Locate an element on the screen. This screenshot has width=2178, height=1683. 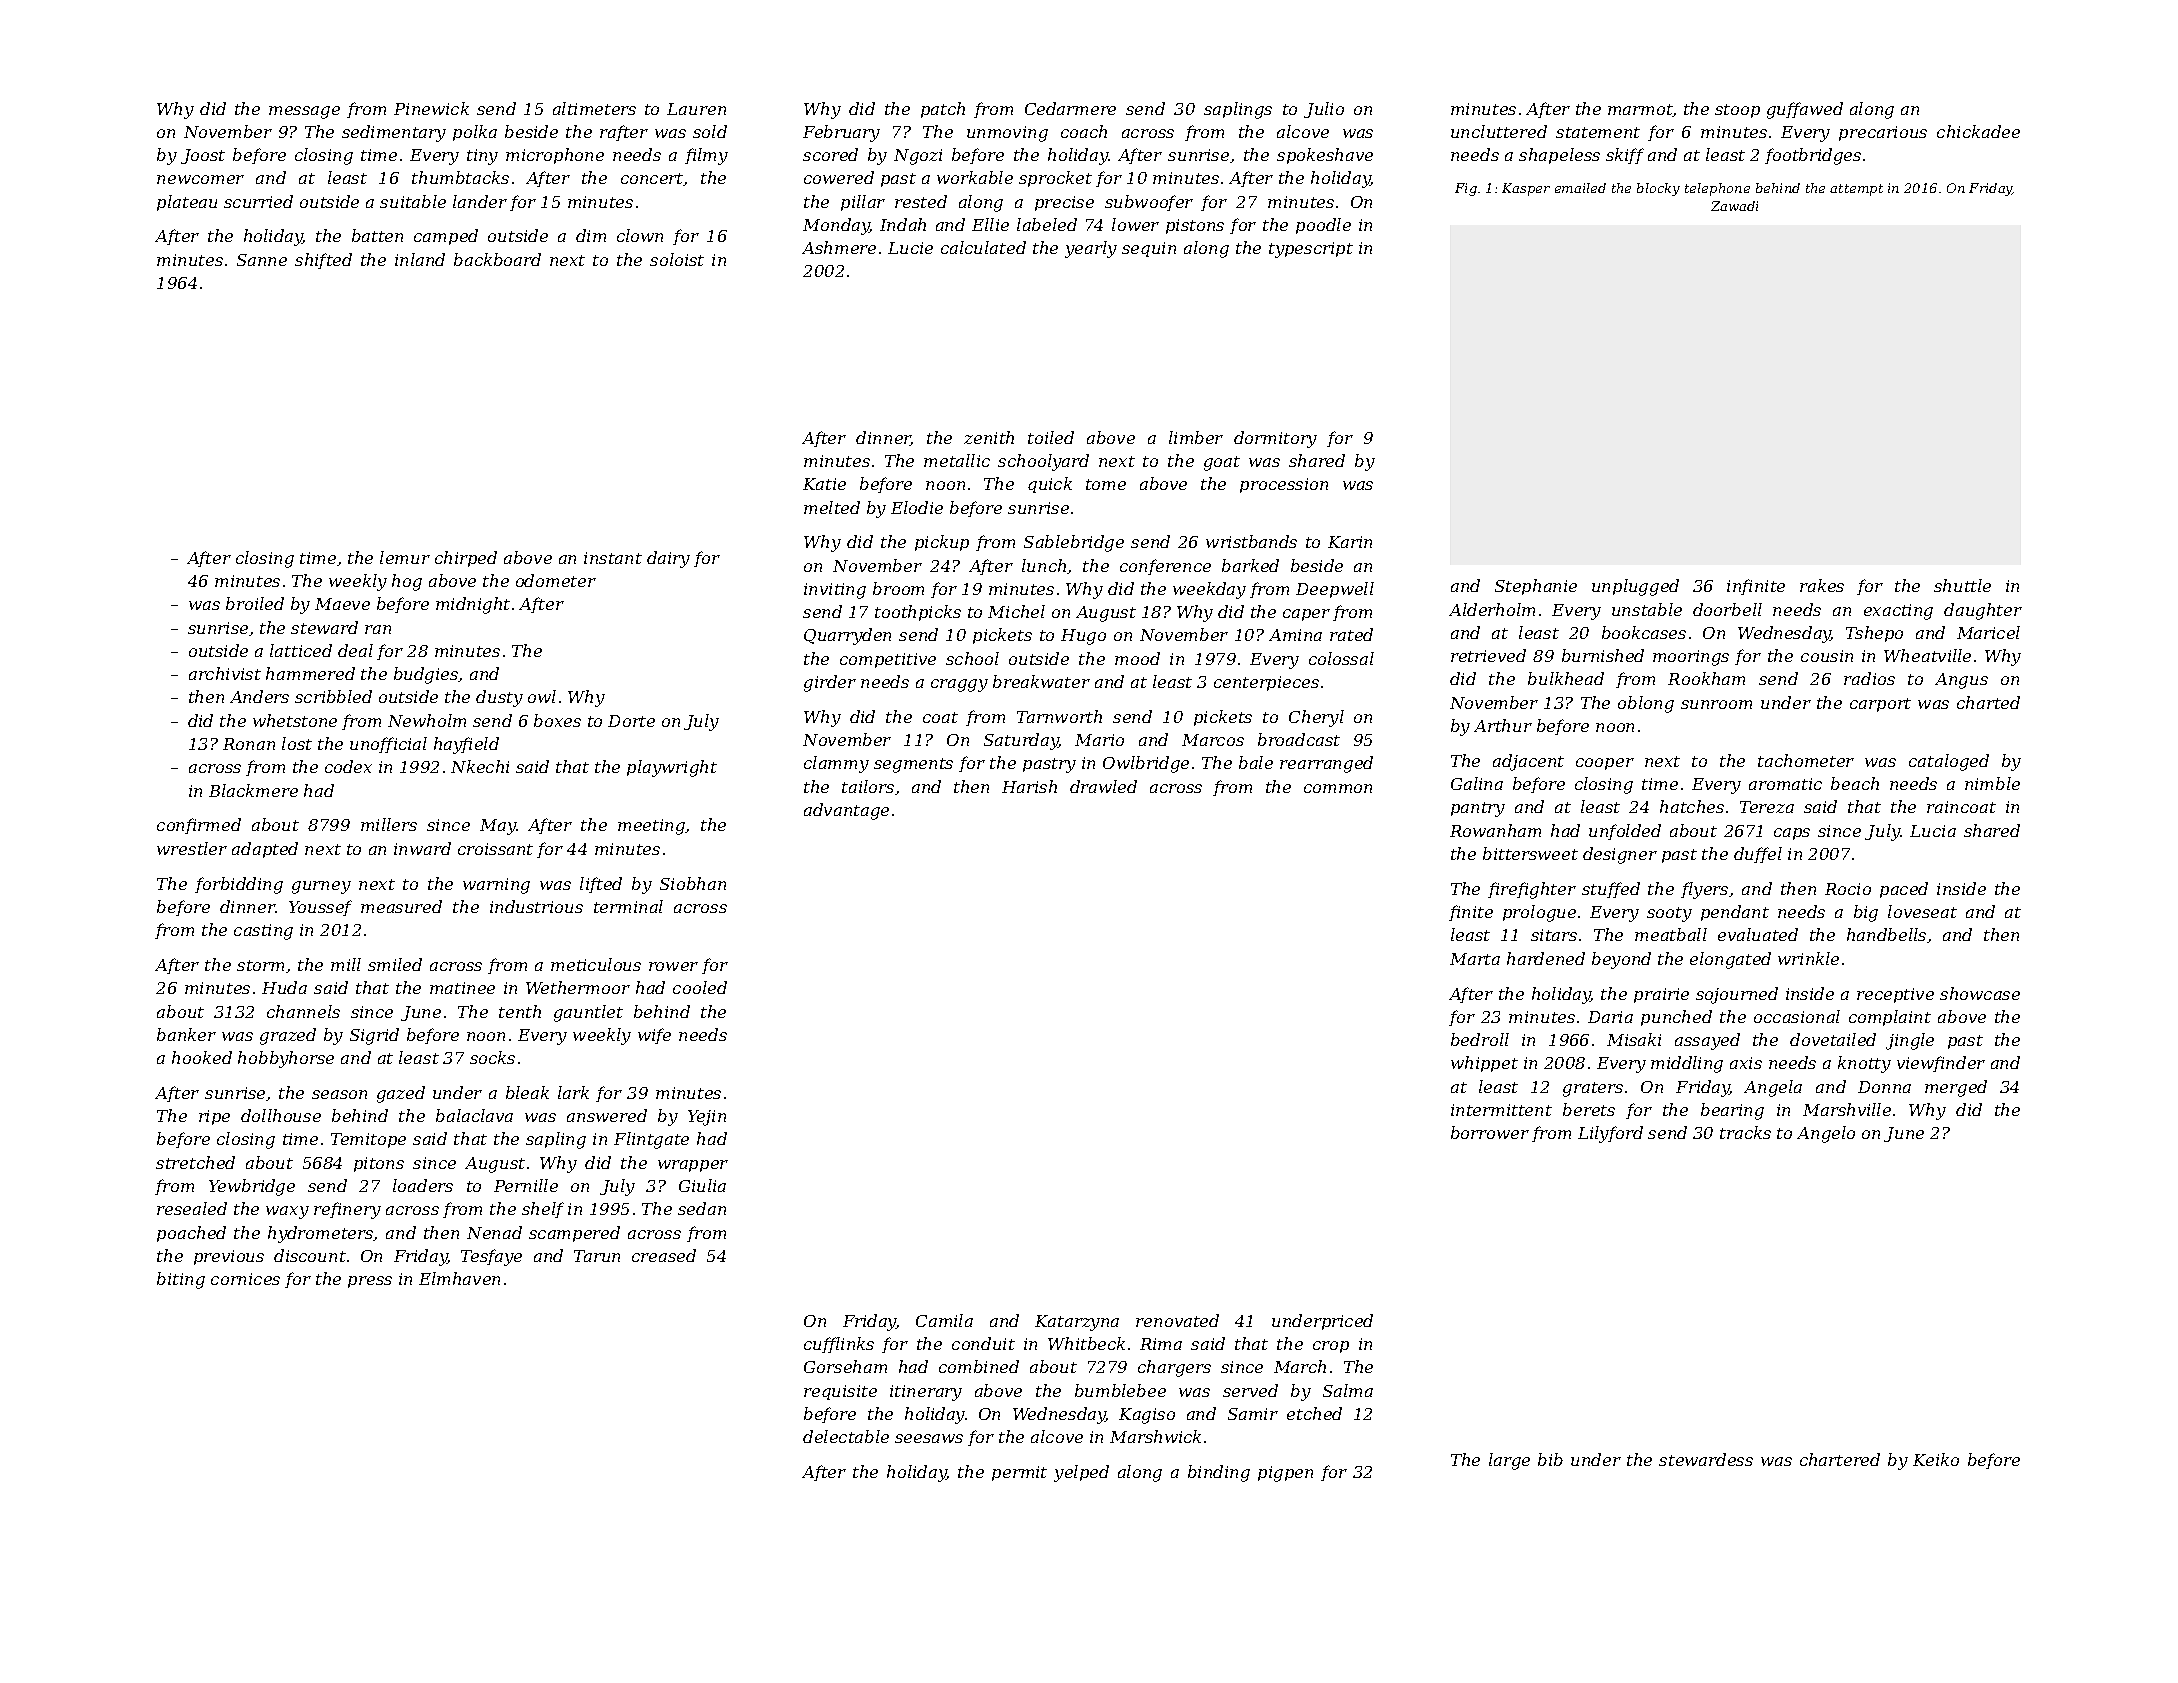
shifted is located at coordinates (323, 261).
